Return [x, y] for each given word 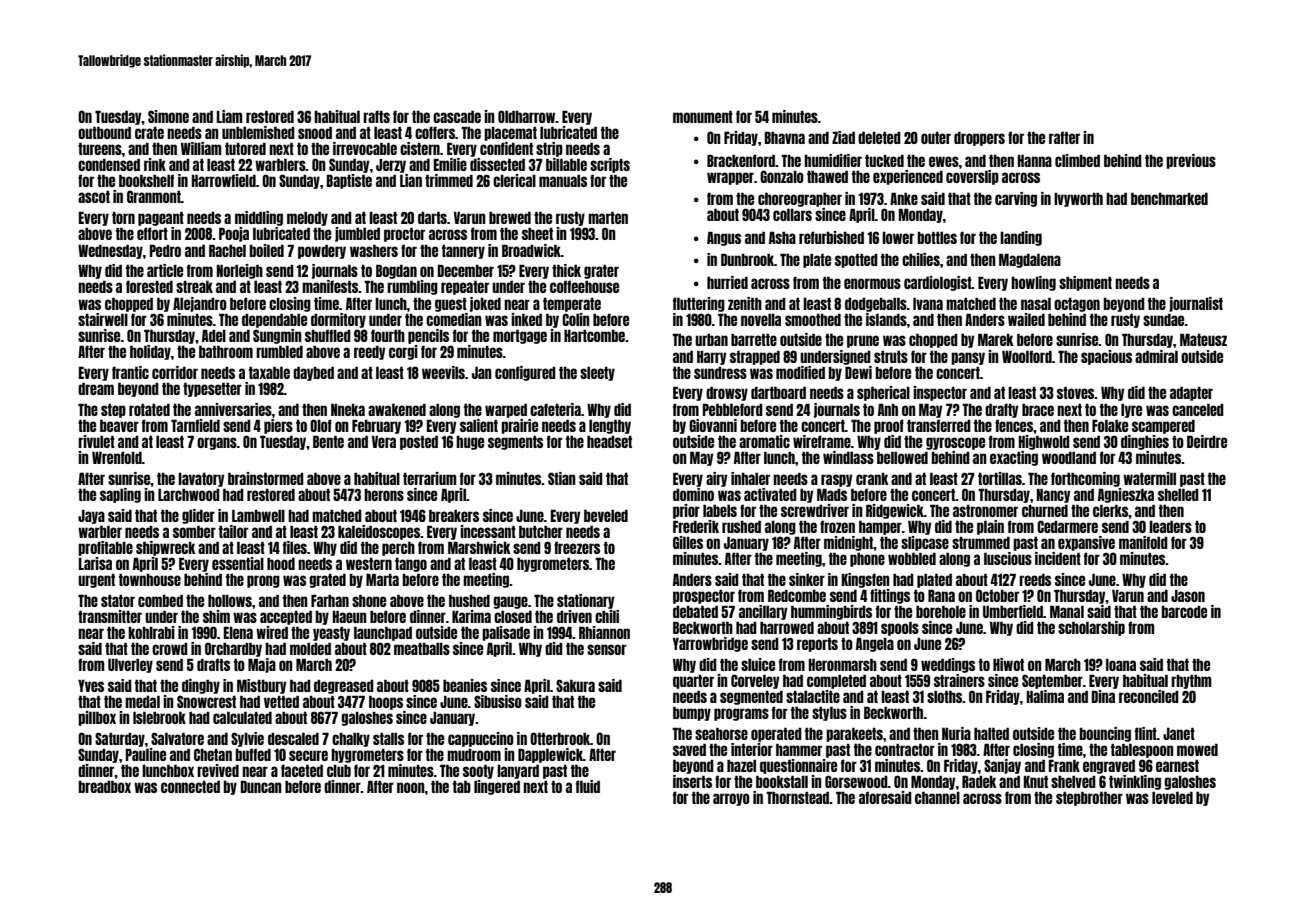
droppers [979, 139]
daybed [313, 374]
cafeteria [555, 409]
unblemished [258, 132]
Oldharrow [527, 116]
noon [411, 787]
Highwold [1044, 442]
